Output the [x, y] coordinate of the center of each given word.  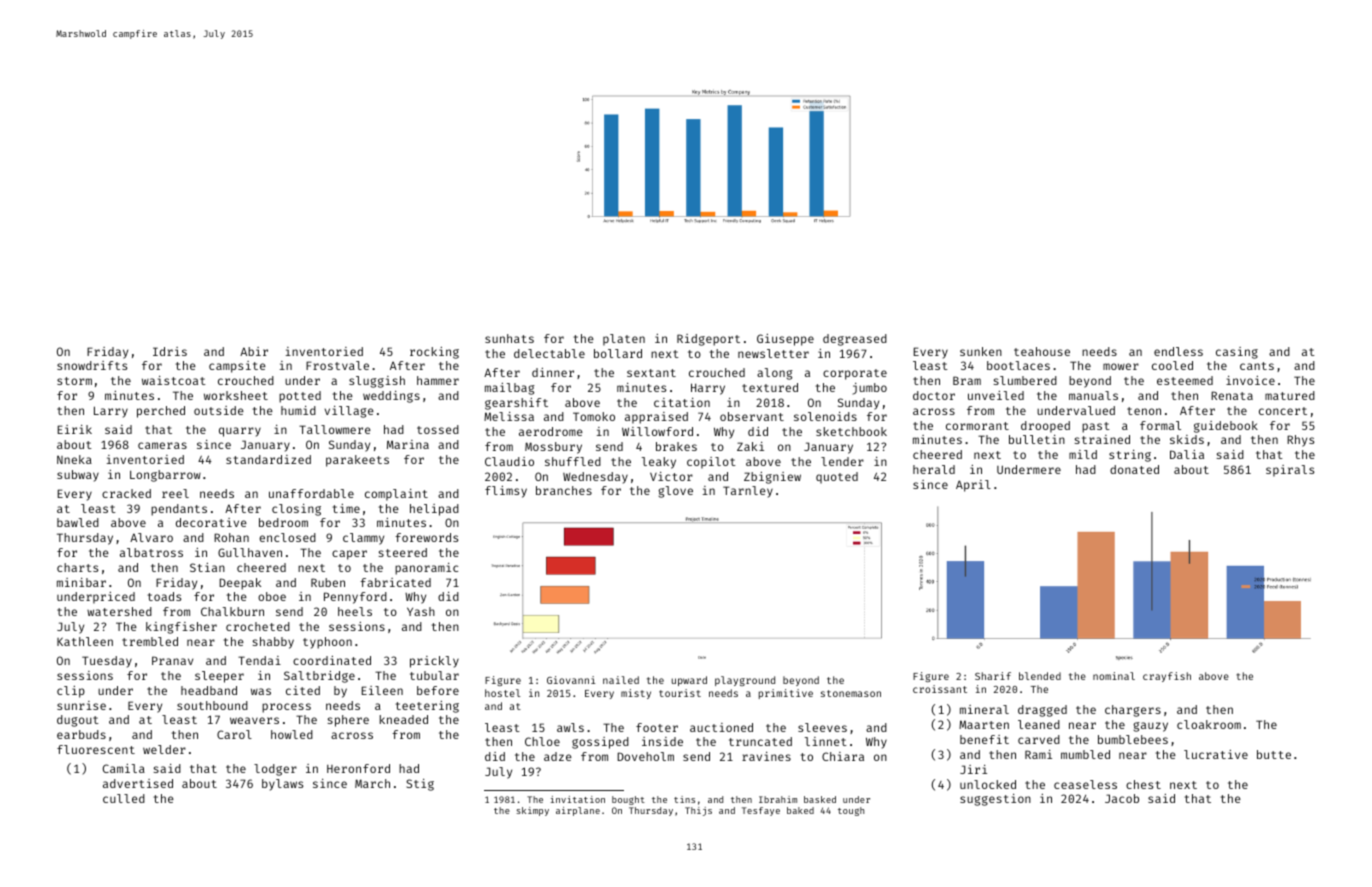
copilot [711, 463]
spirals [1290, 471]
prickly [434, 662]
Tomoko [594, 416]
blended [1040, 676]
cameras [162, 445]
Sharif [993, 676]
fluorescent [96, 749]
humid [298, 410]
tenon [1144, 411]
